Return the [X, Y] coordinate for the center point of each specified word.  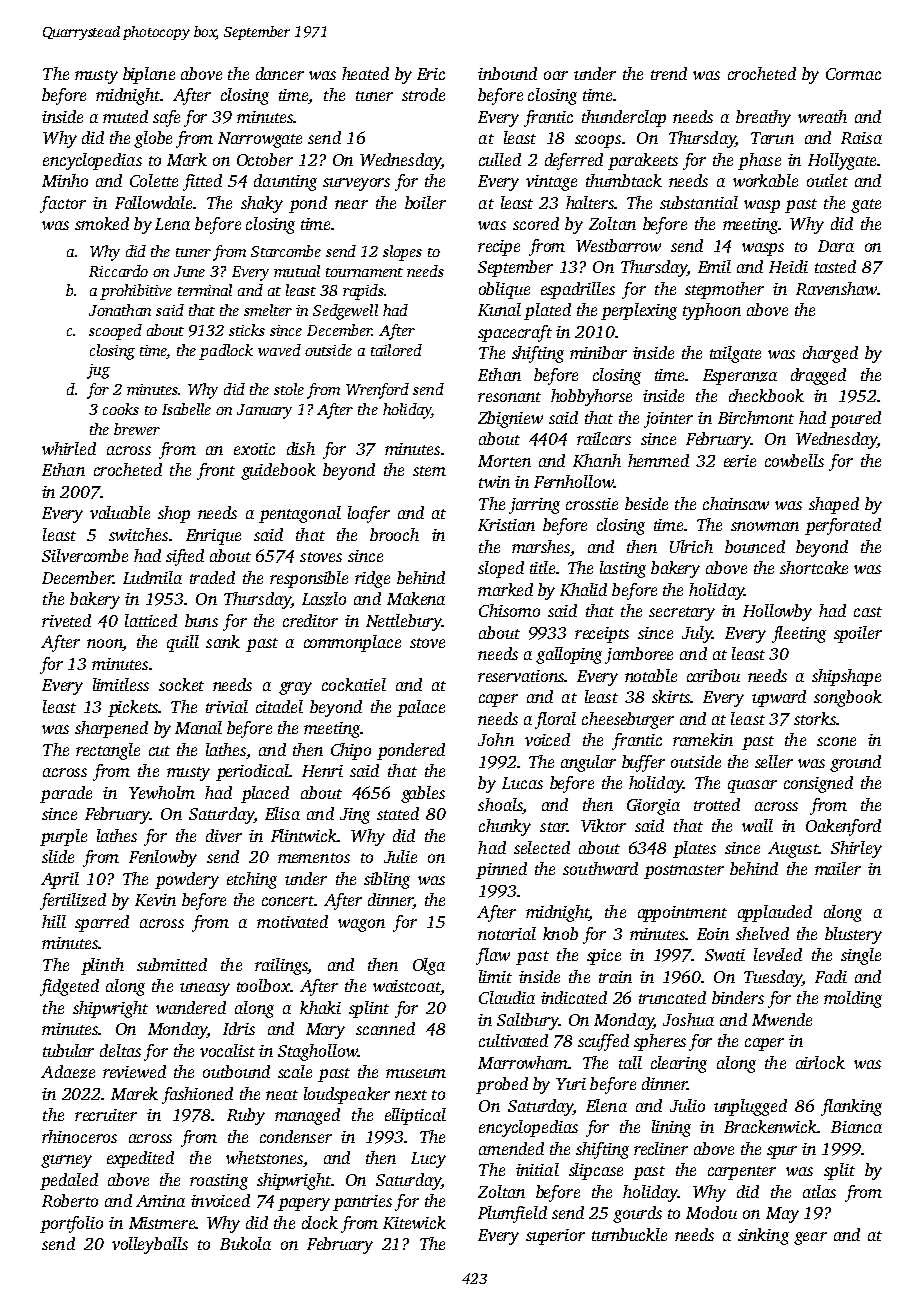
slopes [402, 253]
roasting [219, 1182]
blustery [853, 935]
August [793, 850]
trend [669, 73]
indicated [574, 997]
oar [556, 75]
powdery [187, 880]
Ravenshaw [836, 288]
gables [423, 794]
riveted [66, 620]
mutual [297, 271]
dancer [280, 73]
